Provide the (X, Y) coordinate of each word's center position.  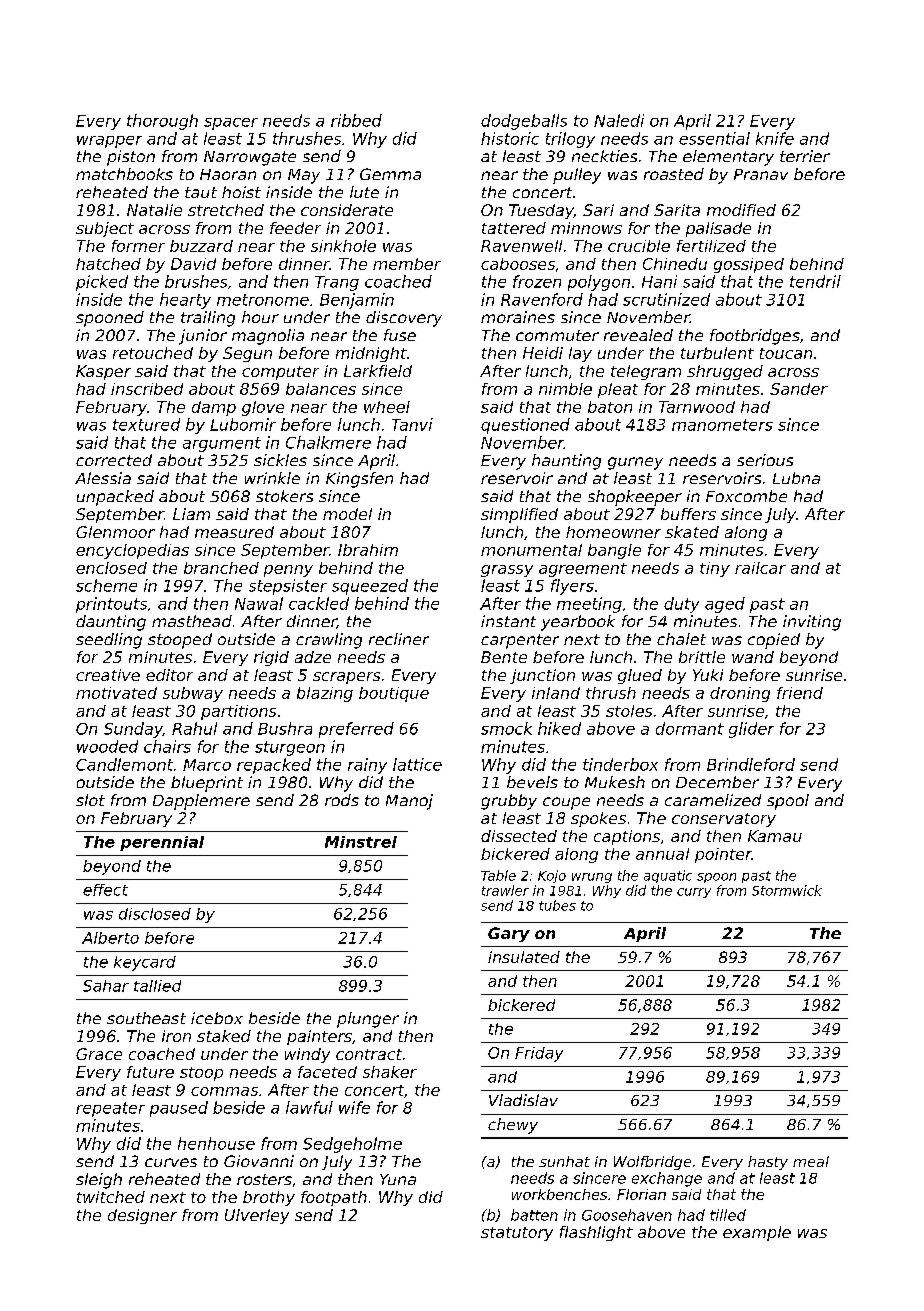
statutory (517, 1234)
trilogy (570, 140)
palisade (718, 229)
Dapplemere (201, 802)
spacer (231, 124)
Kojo (552, 876)
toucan (786, 353)
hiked (559, 728)
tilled (728, 1215)
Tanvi (412, 424)
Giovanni (259, 1161)
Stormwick (787, 890)
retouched (153, 353)
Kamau (775, 836)
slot (90, 800)
